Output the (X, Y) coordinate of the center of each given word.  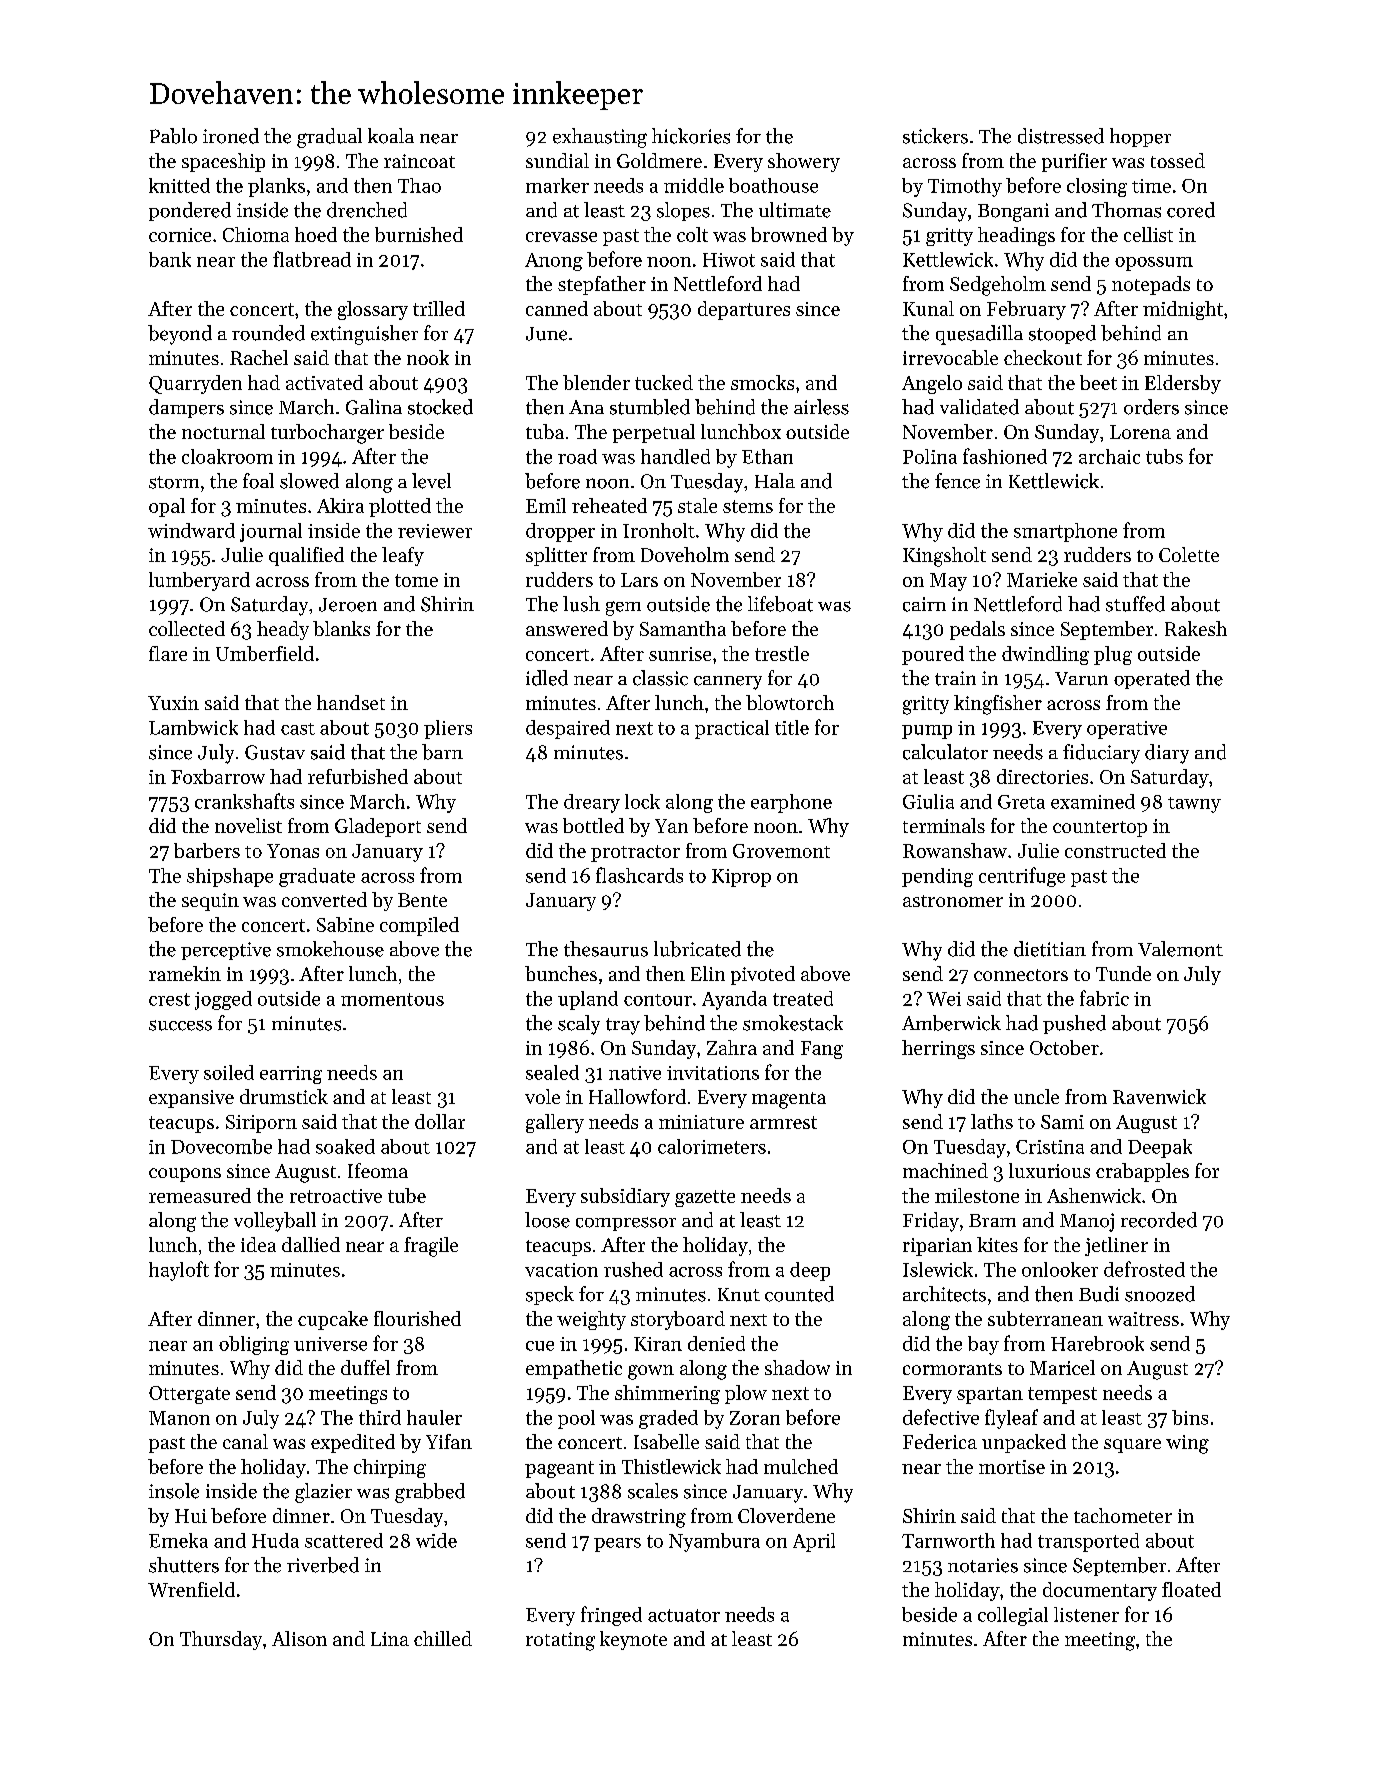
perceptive (226, 951)
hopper (1140, 137)
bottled (593, 825)
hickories (691, 136)
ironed (231, 136)
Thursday (221, 1640)
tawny (1194, 805)
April (814, 1542)
